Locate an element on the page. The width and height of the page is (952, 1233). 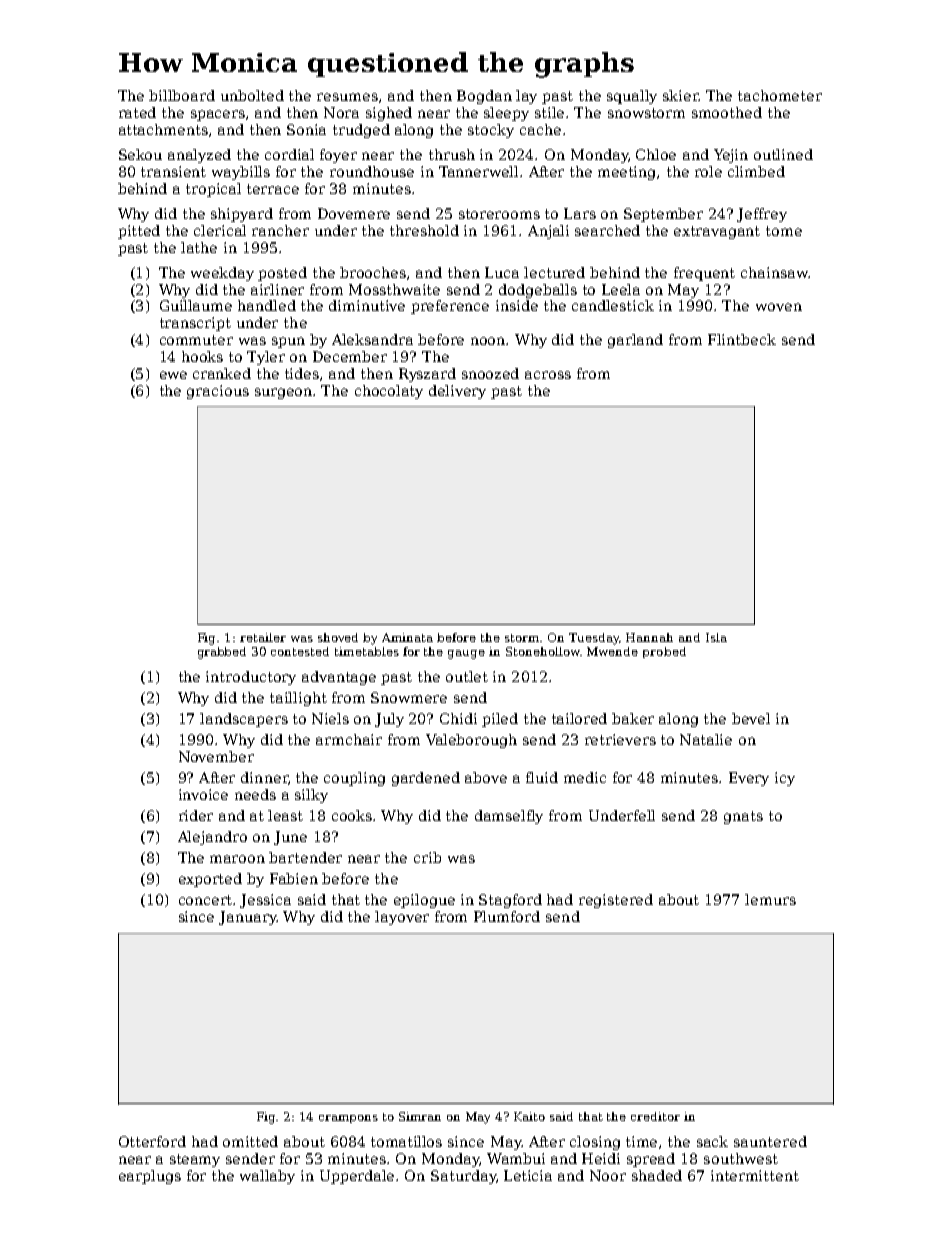
earplugs is located at coordinates (150, 1177).
